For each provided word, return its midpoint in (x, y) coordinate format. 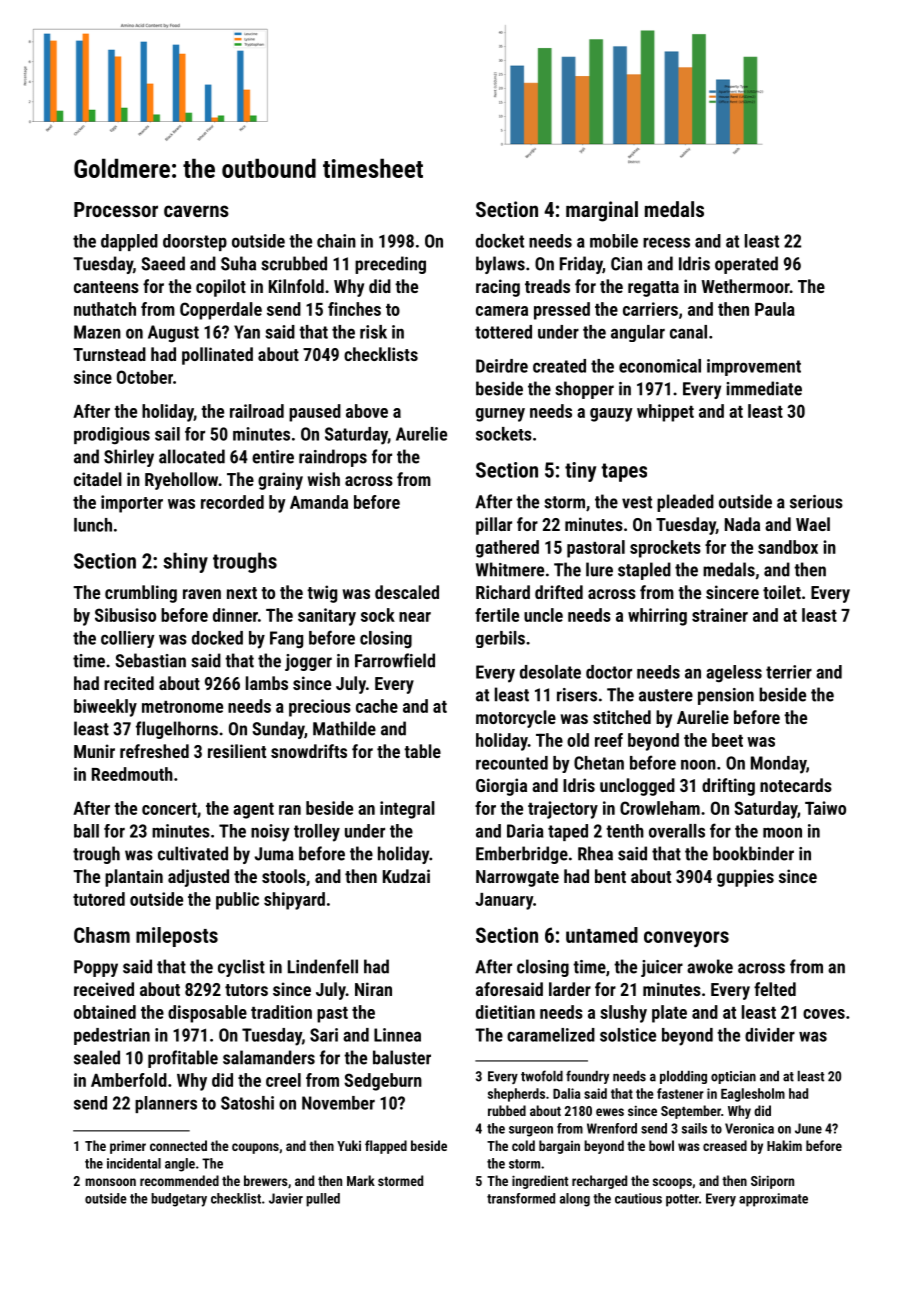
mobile (614, 241)
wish (324, 479)
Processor (116, 209)
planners (166, 1104)
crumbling (141, 594)
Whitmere (510, 569)
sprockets (665, 549)
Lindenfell (323, 966)
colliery (128, 639)
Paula (775, 309)
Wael (813, 524)
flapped (386, 1147)
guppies (745, 878)
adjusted (198, 878)
